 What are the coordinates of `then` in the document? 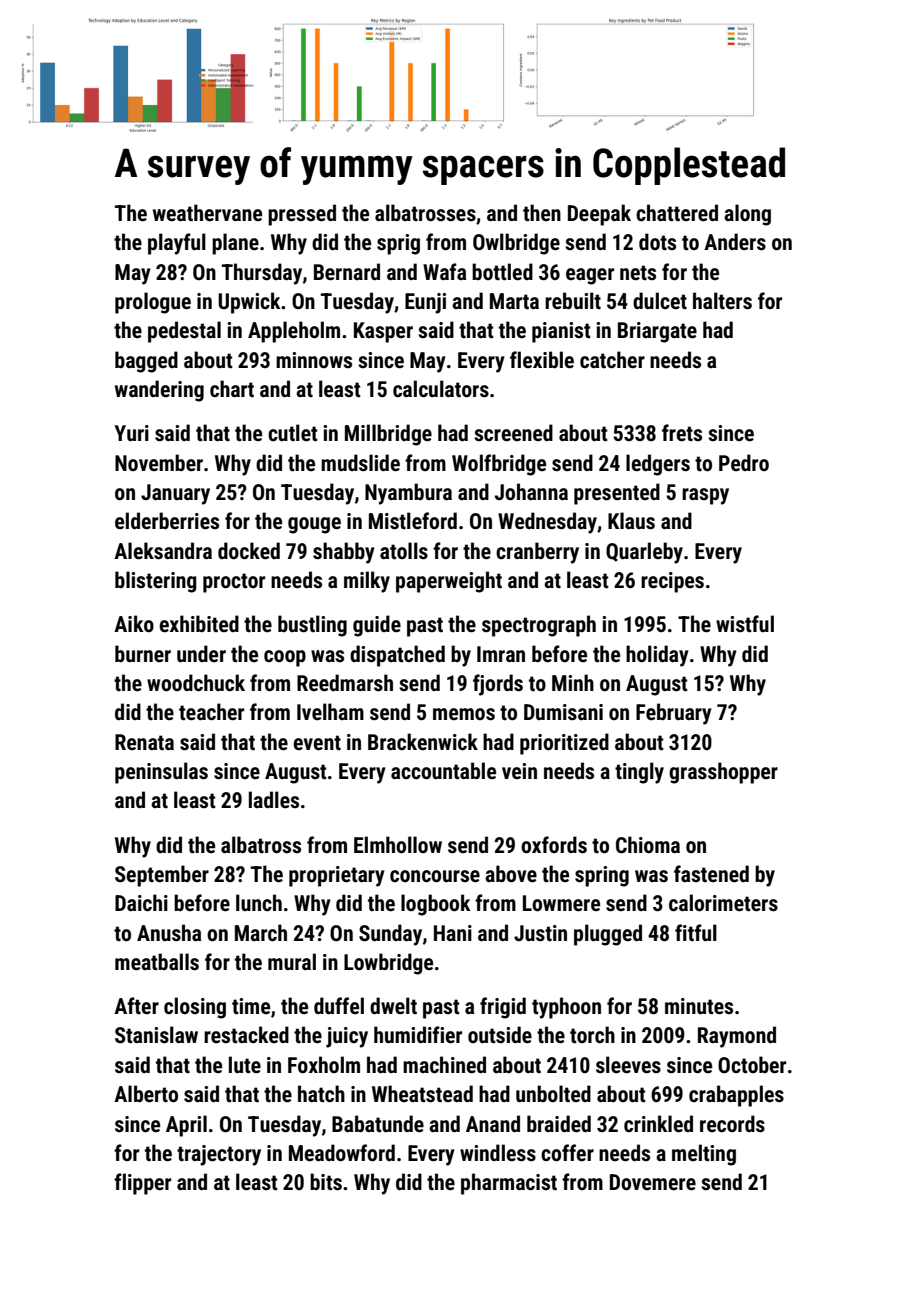 It's located at (542, 213).
